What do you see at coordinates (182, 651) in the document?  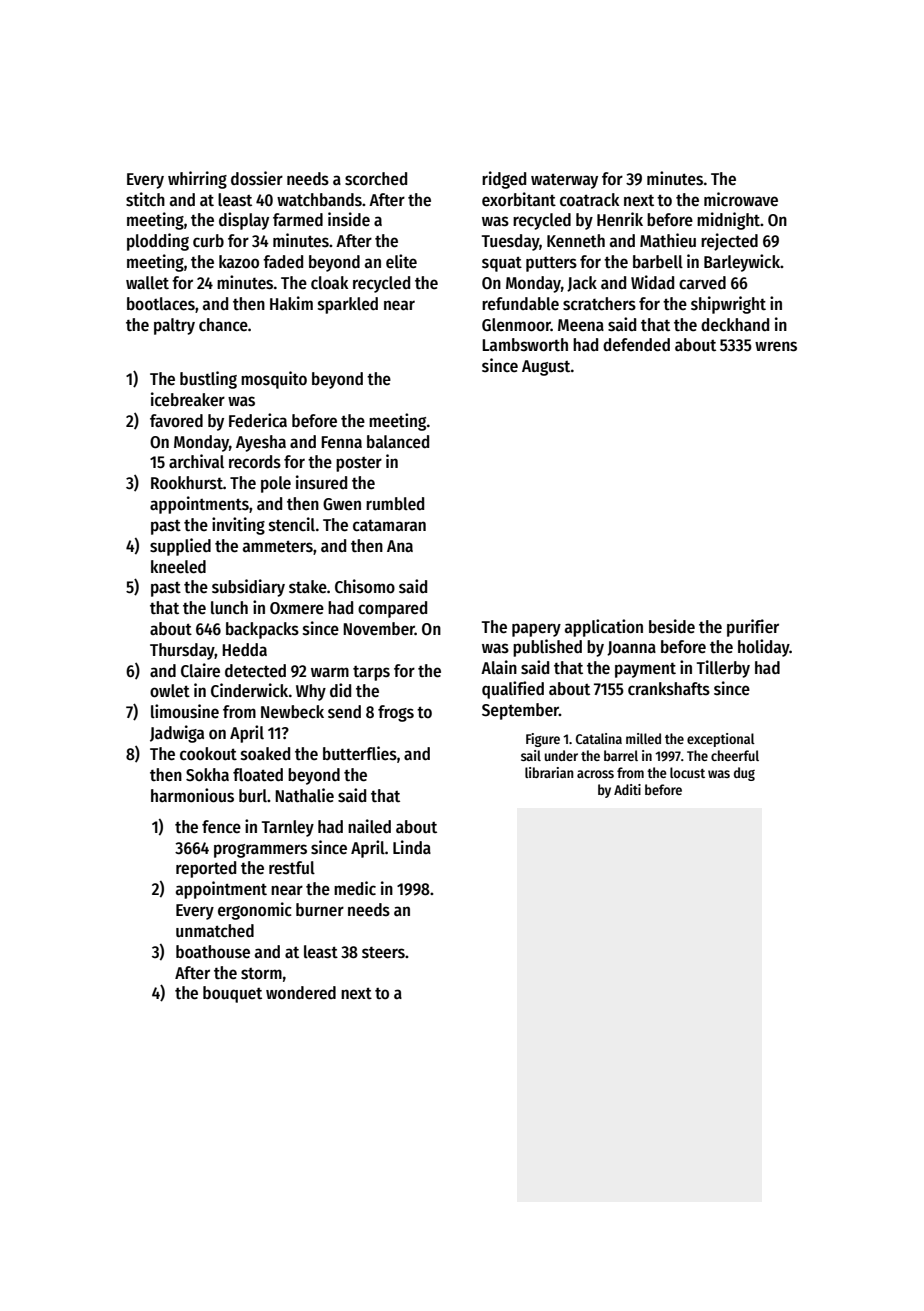 I see `Thursday` at bounding box center [182, 651].
